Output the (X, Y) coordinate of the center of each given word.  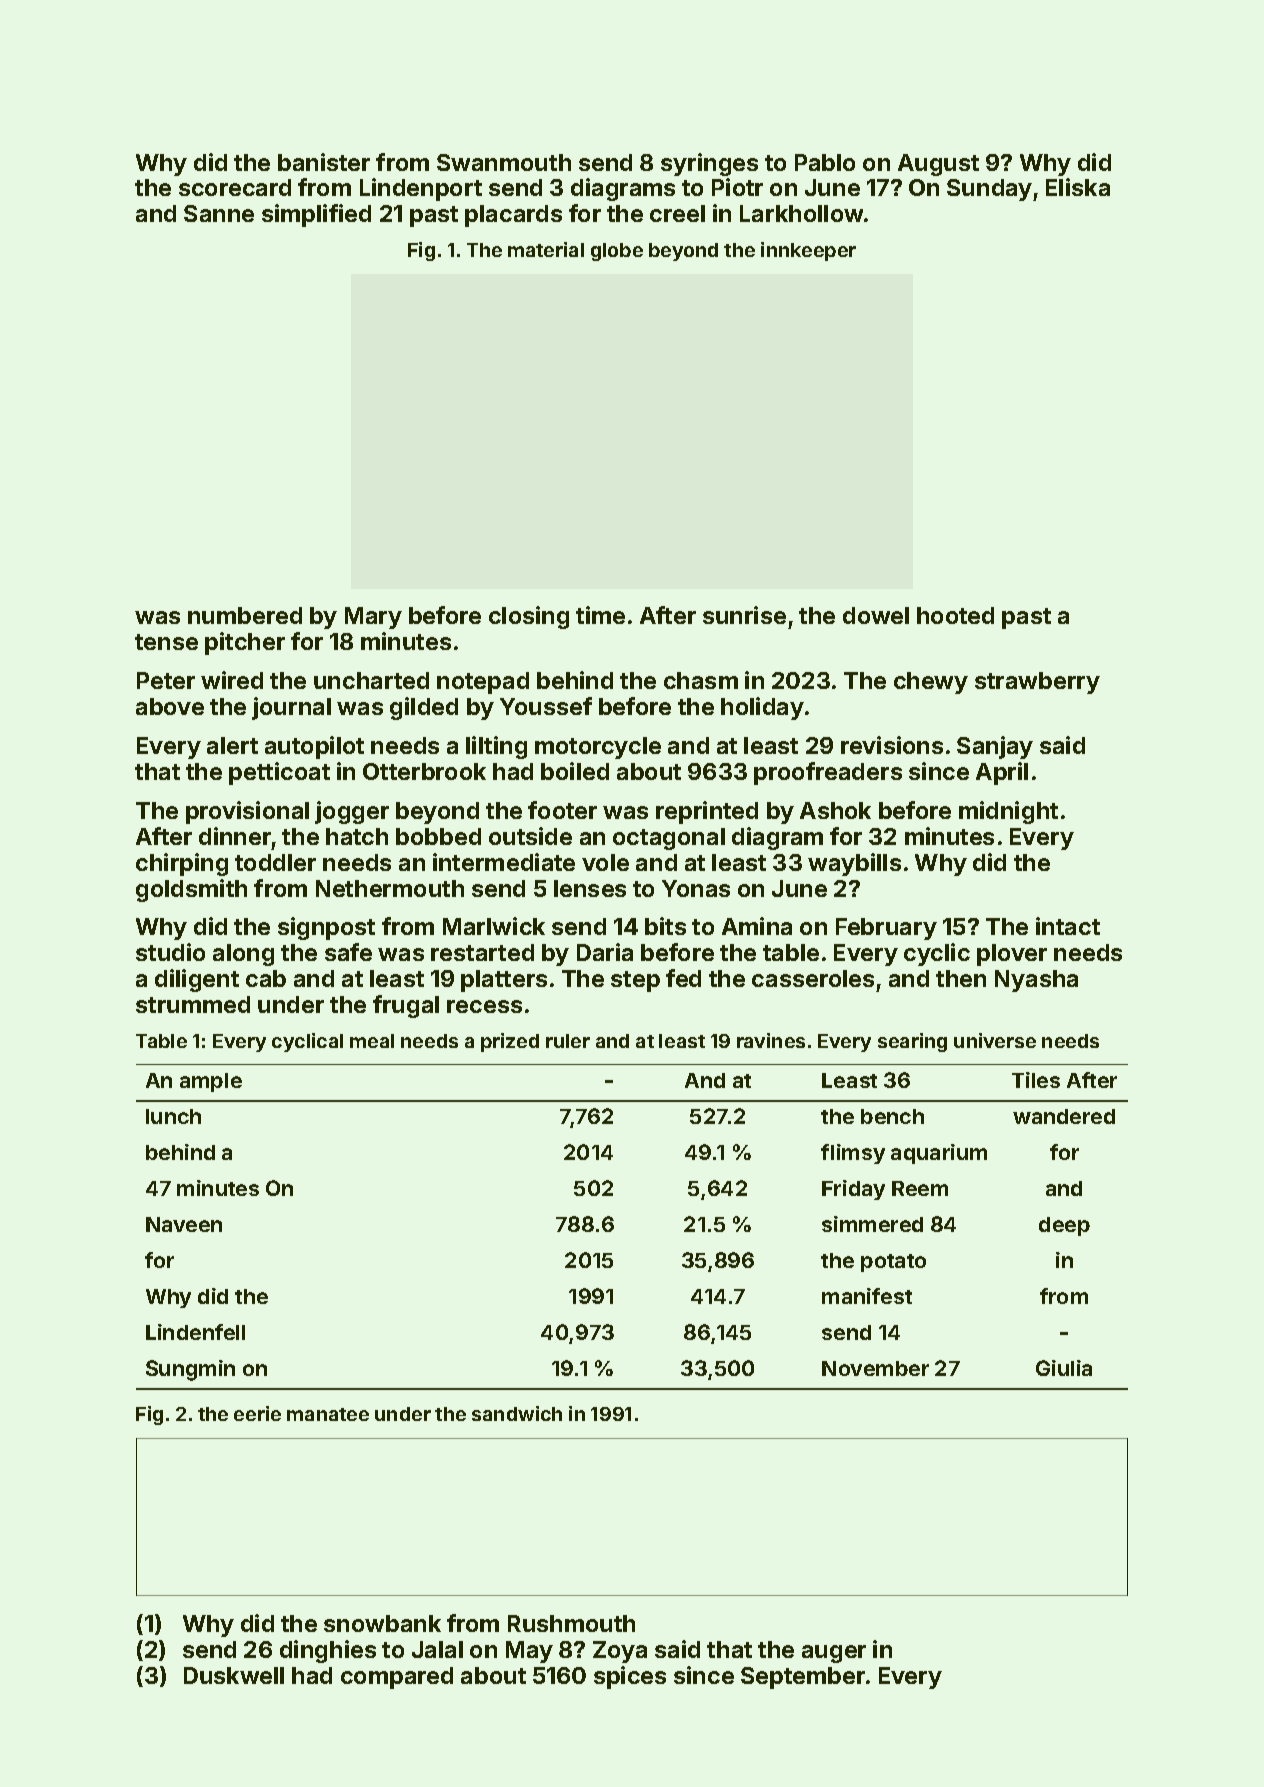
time (600, 615)
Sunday (989, 190)
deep (1064, 1226)
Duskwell (234, 1675)
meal (372, 1041)
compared (397, 1678)
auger (834, 1654)
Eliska (1078, 187)
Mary (373, 618)
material (546, 249)
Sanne (219, 213)
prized (510, 1042)
